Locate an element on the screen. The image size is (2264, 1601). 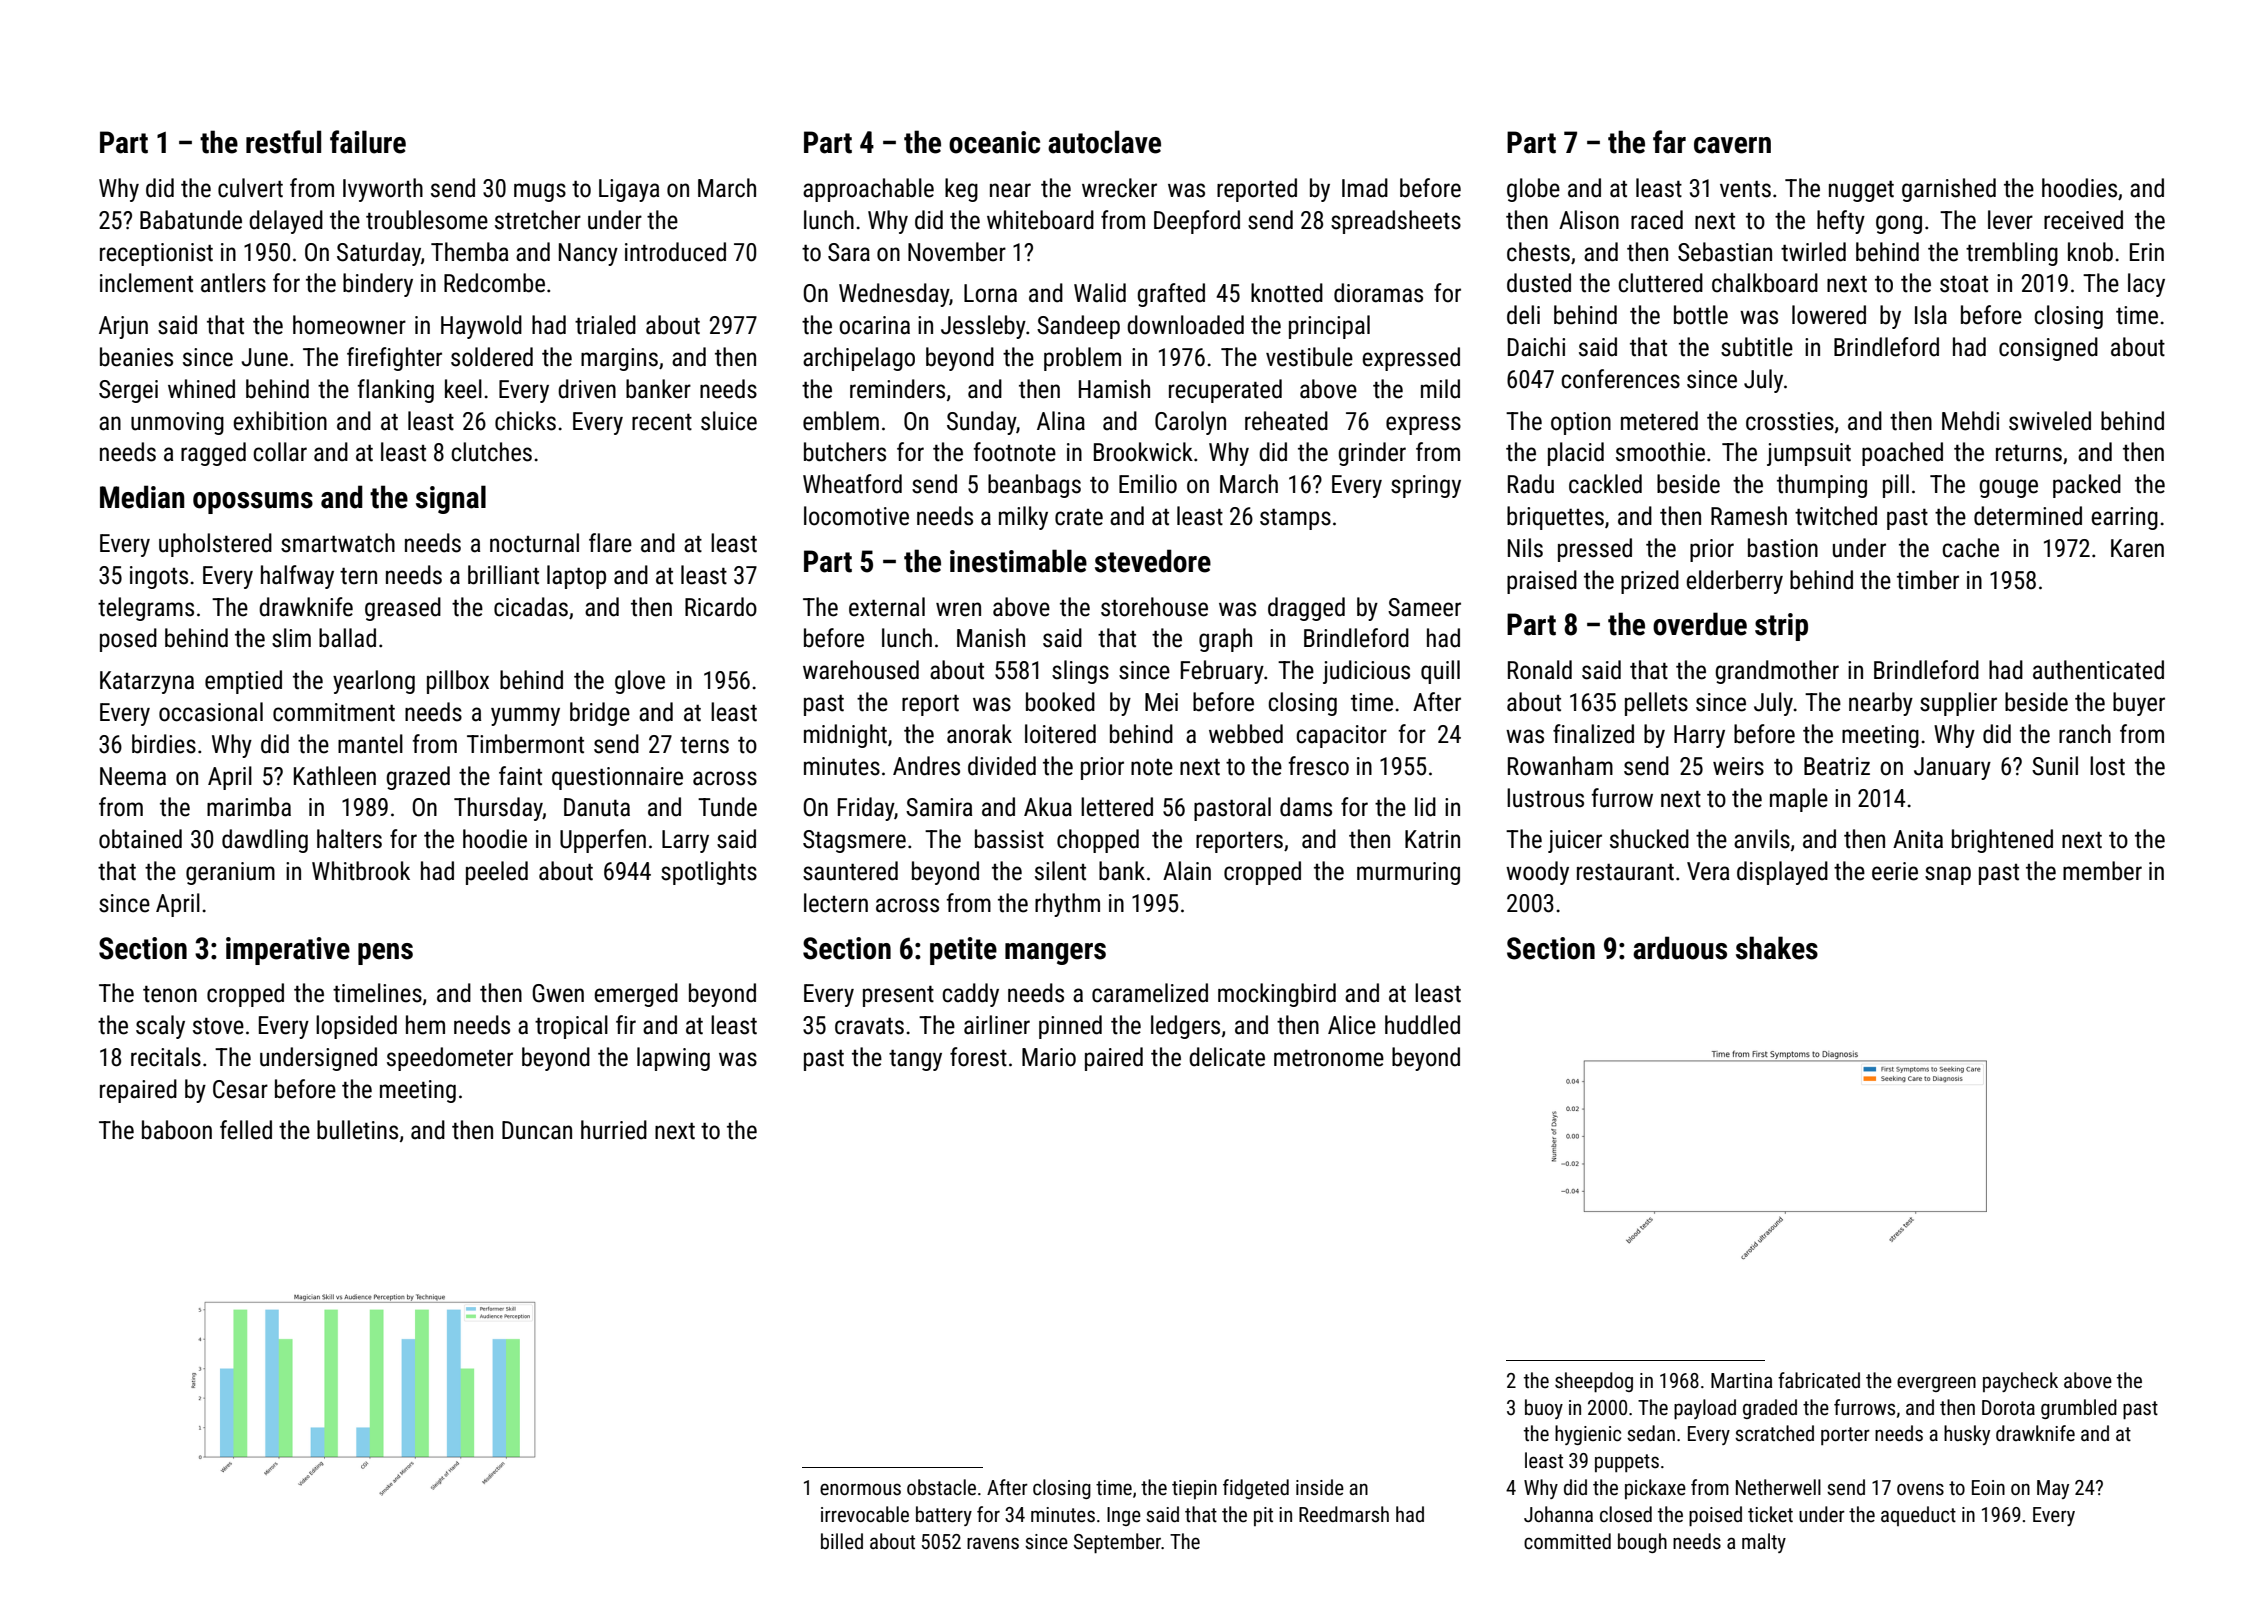
obstacle is located at coordinates (941, 1487).
